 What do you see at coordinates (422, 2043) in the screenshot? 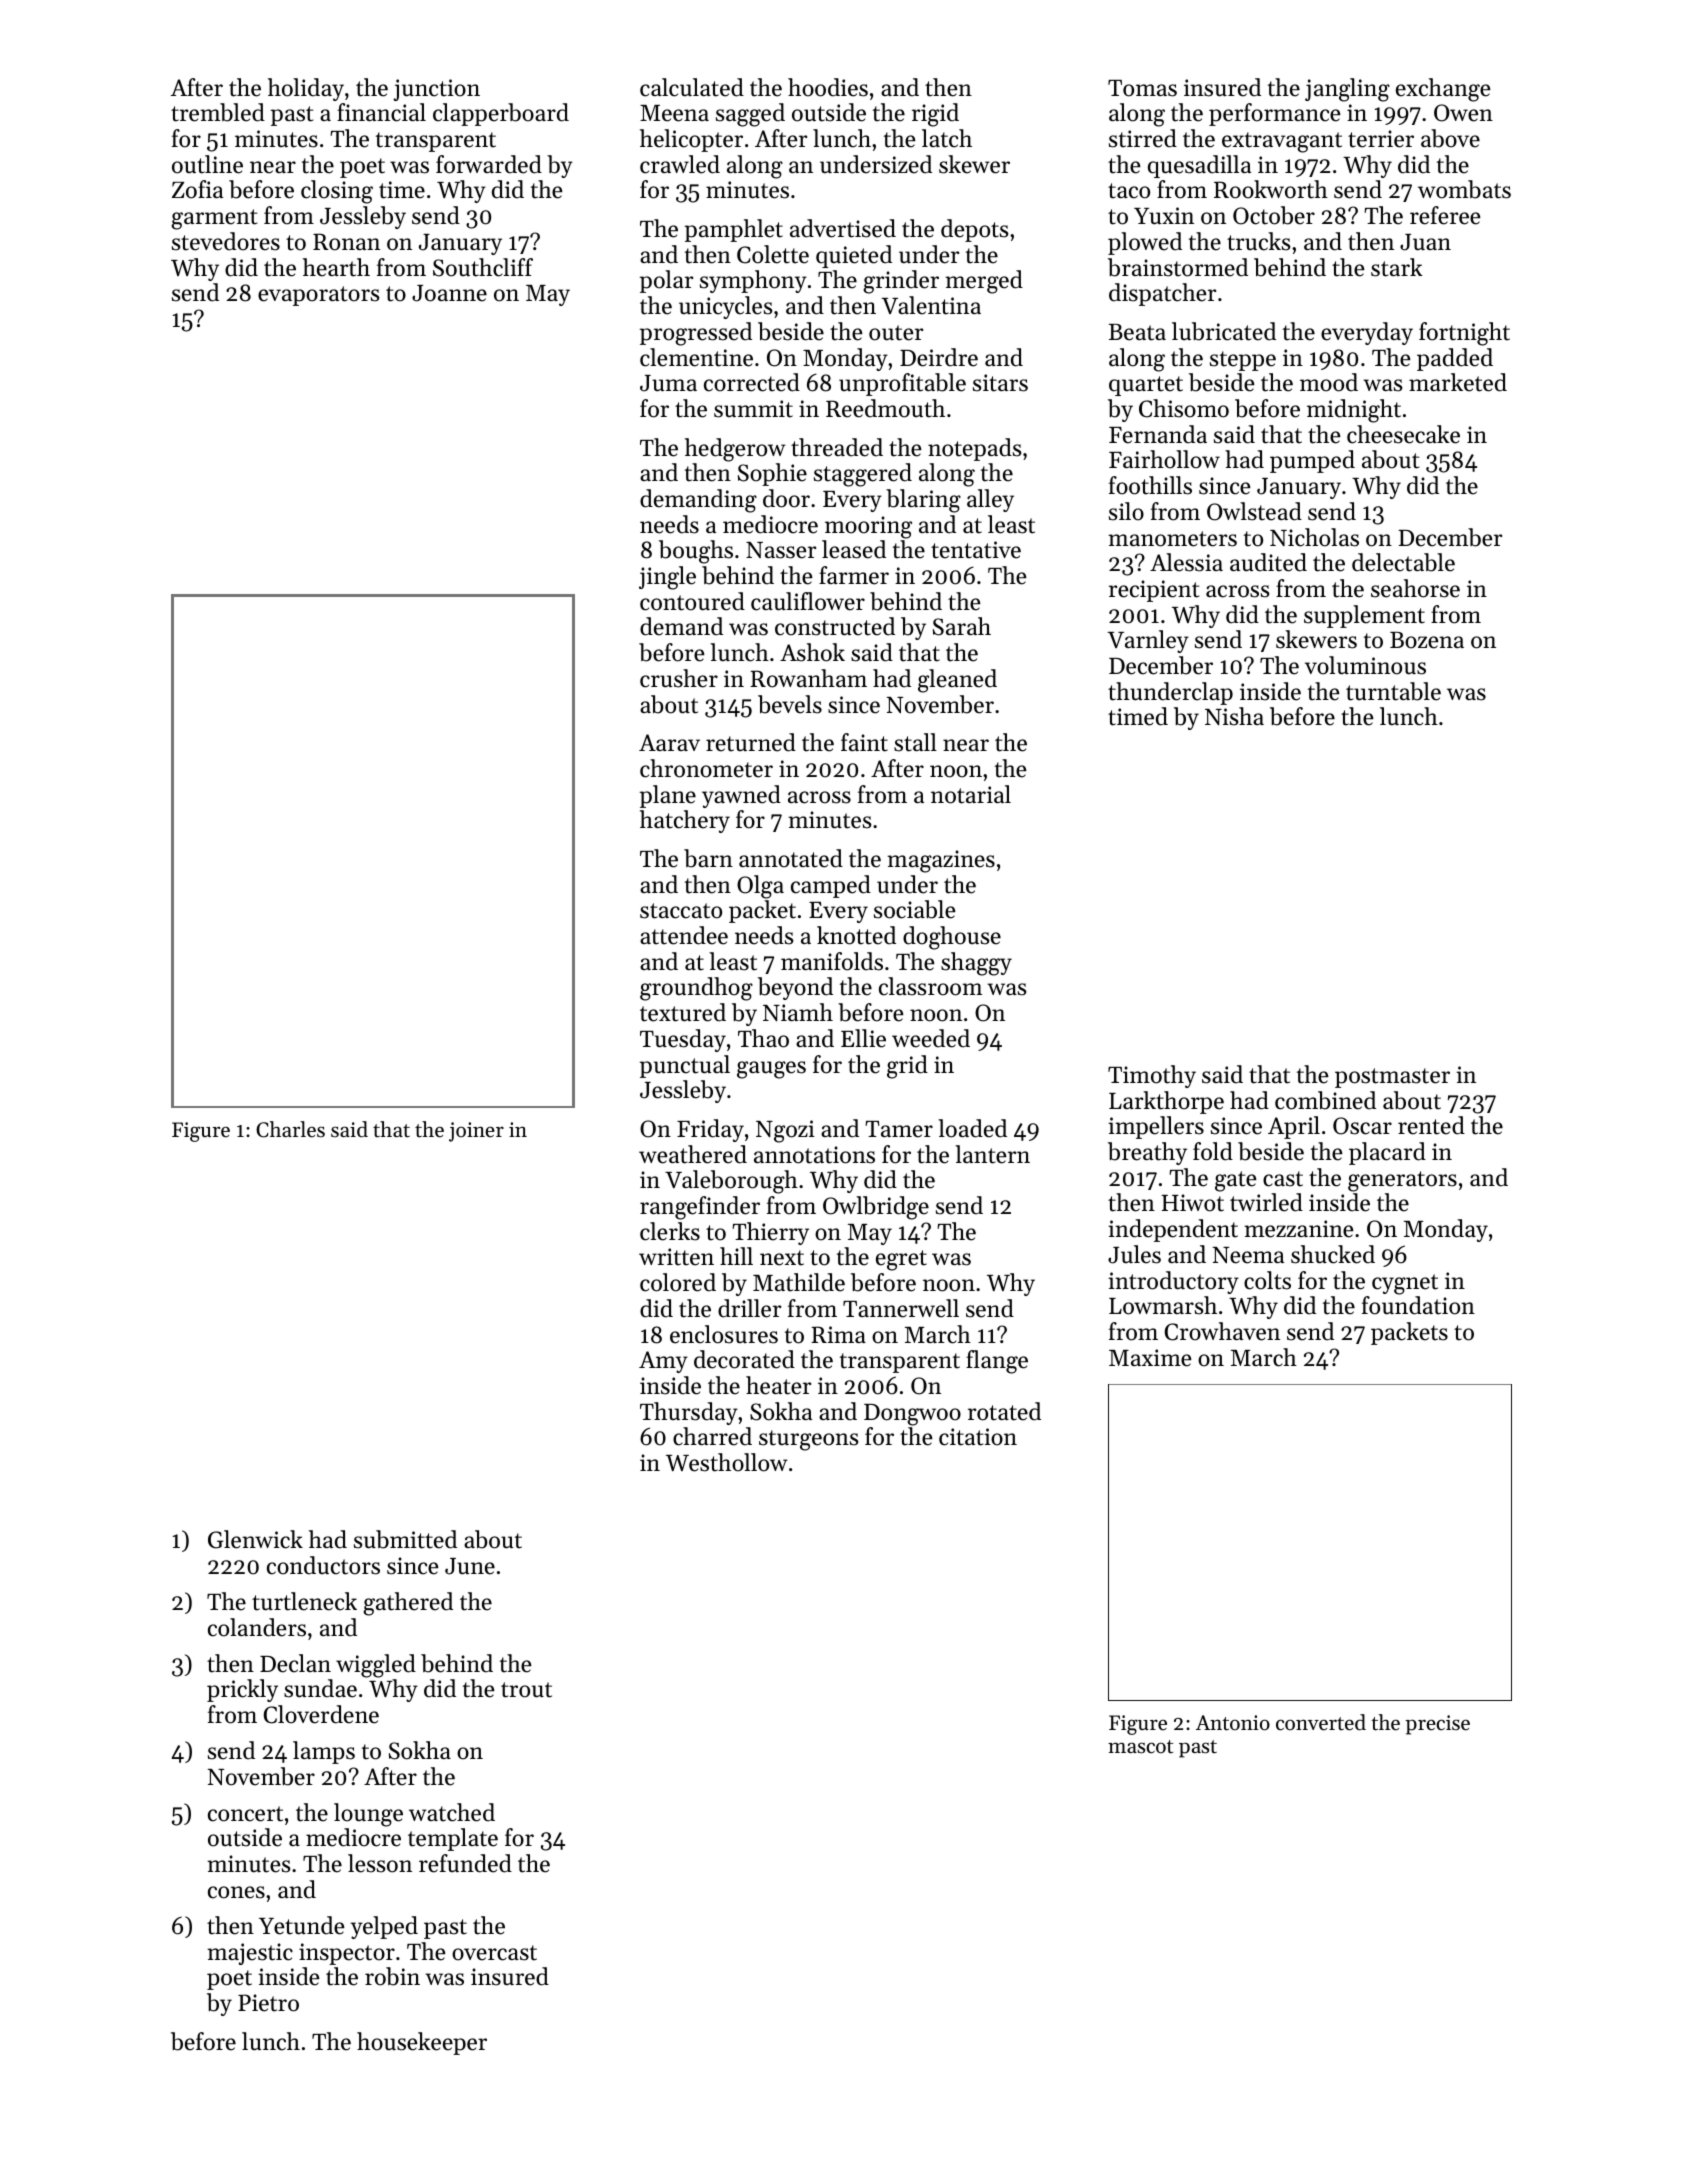
I see `housekeeper` at bounding box center [422, 2043].
